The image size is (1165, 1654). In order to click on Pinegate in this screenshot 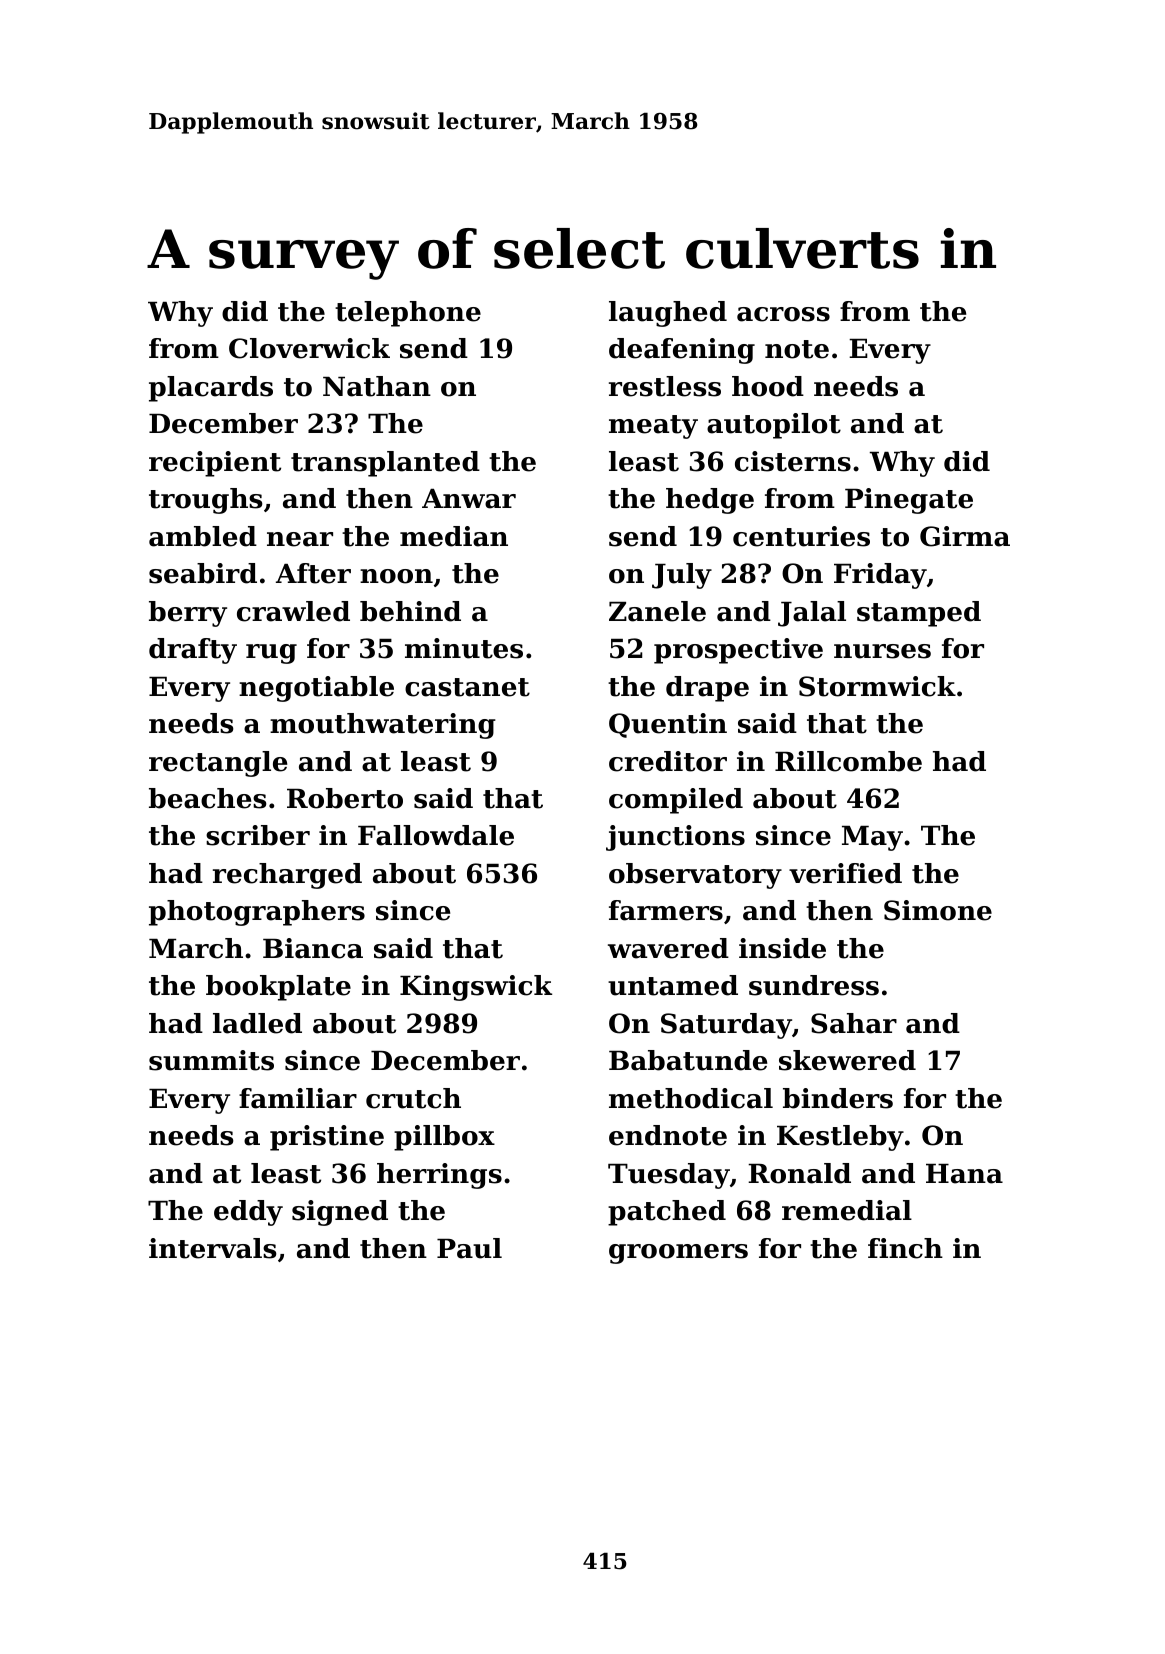, I will do `click(909, 501)`.
